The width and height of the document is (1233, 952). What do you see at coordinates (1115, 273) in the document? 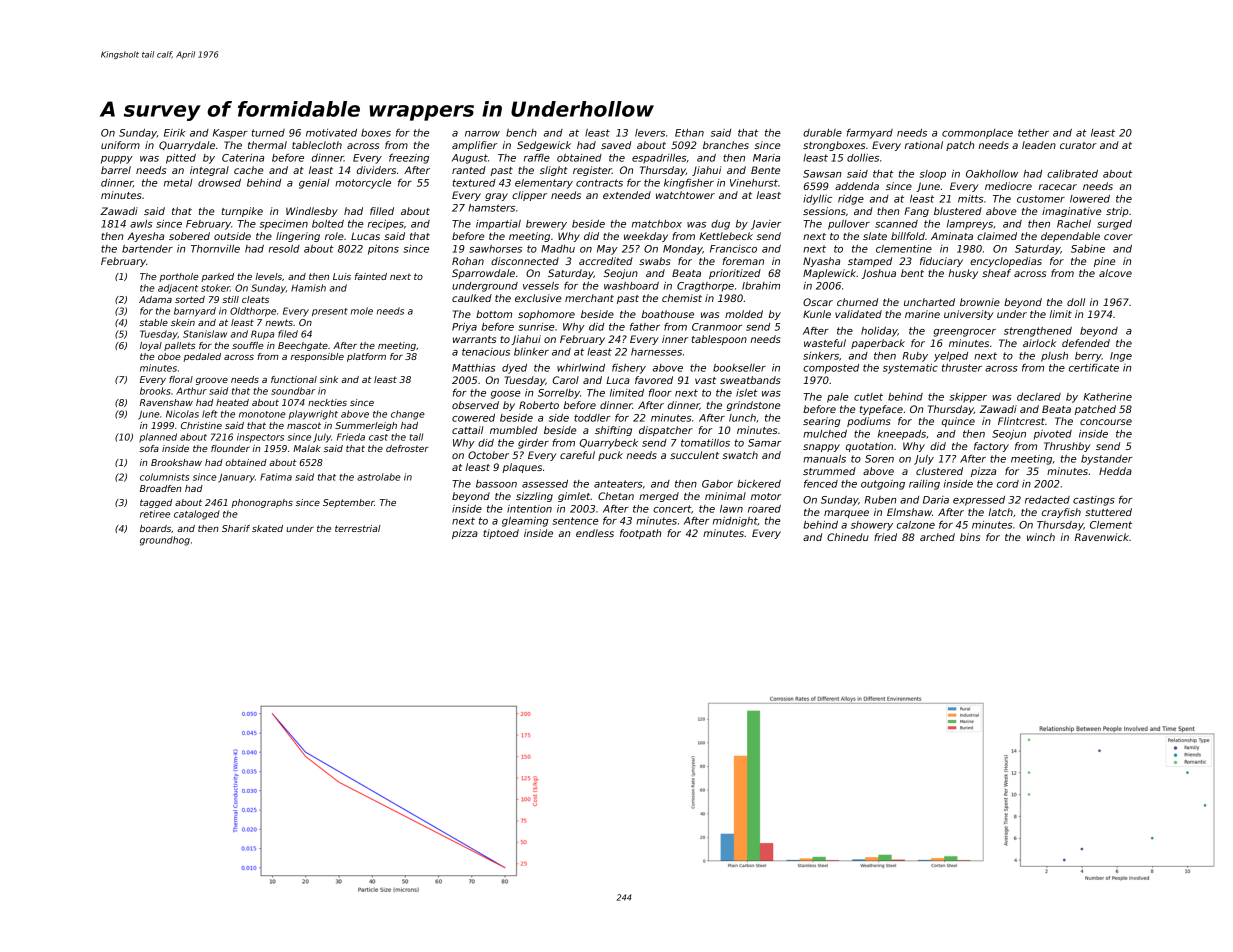
I see `alcove` at bounding box center [1115, 273].
